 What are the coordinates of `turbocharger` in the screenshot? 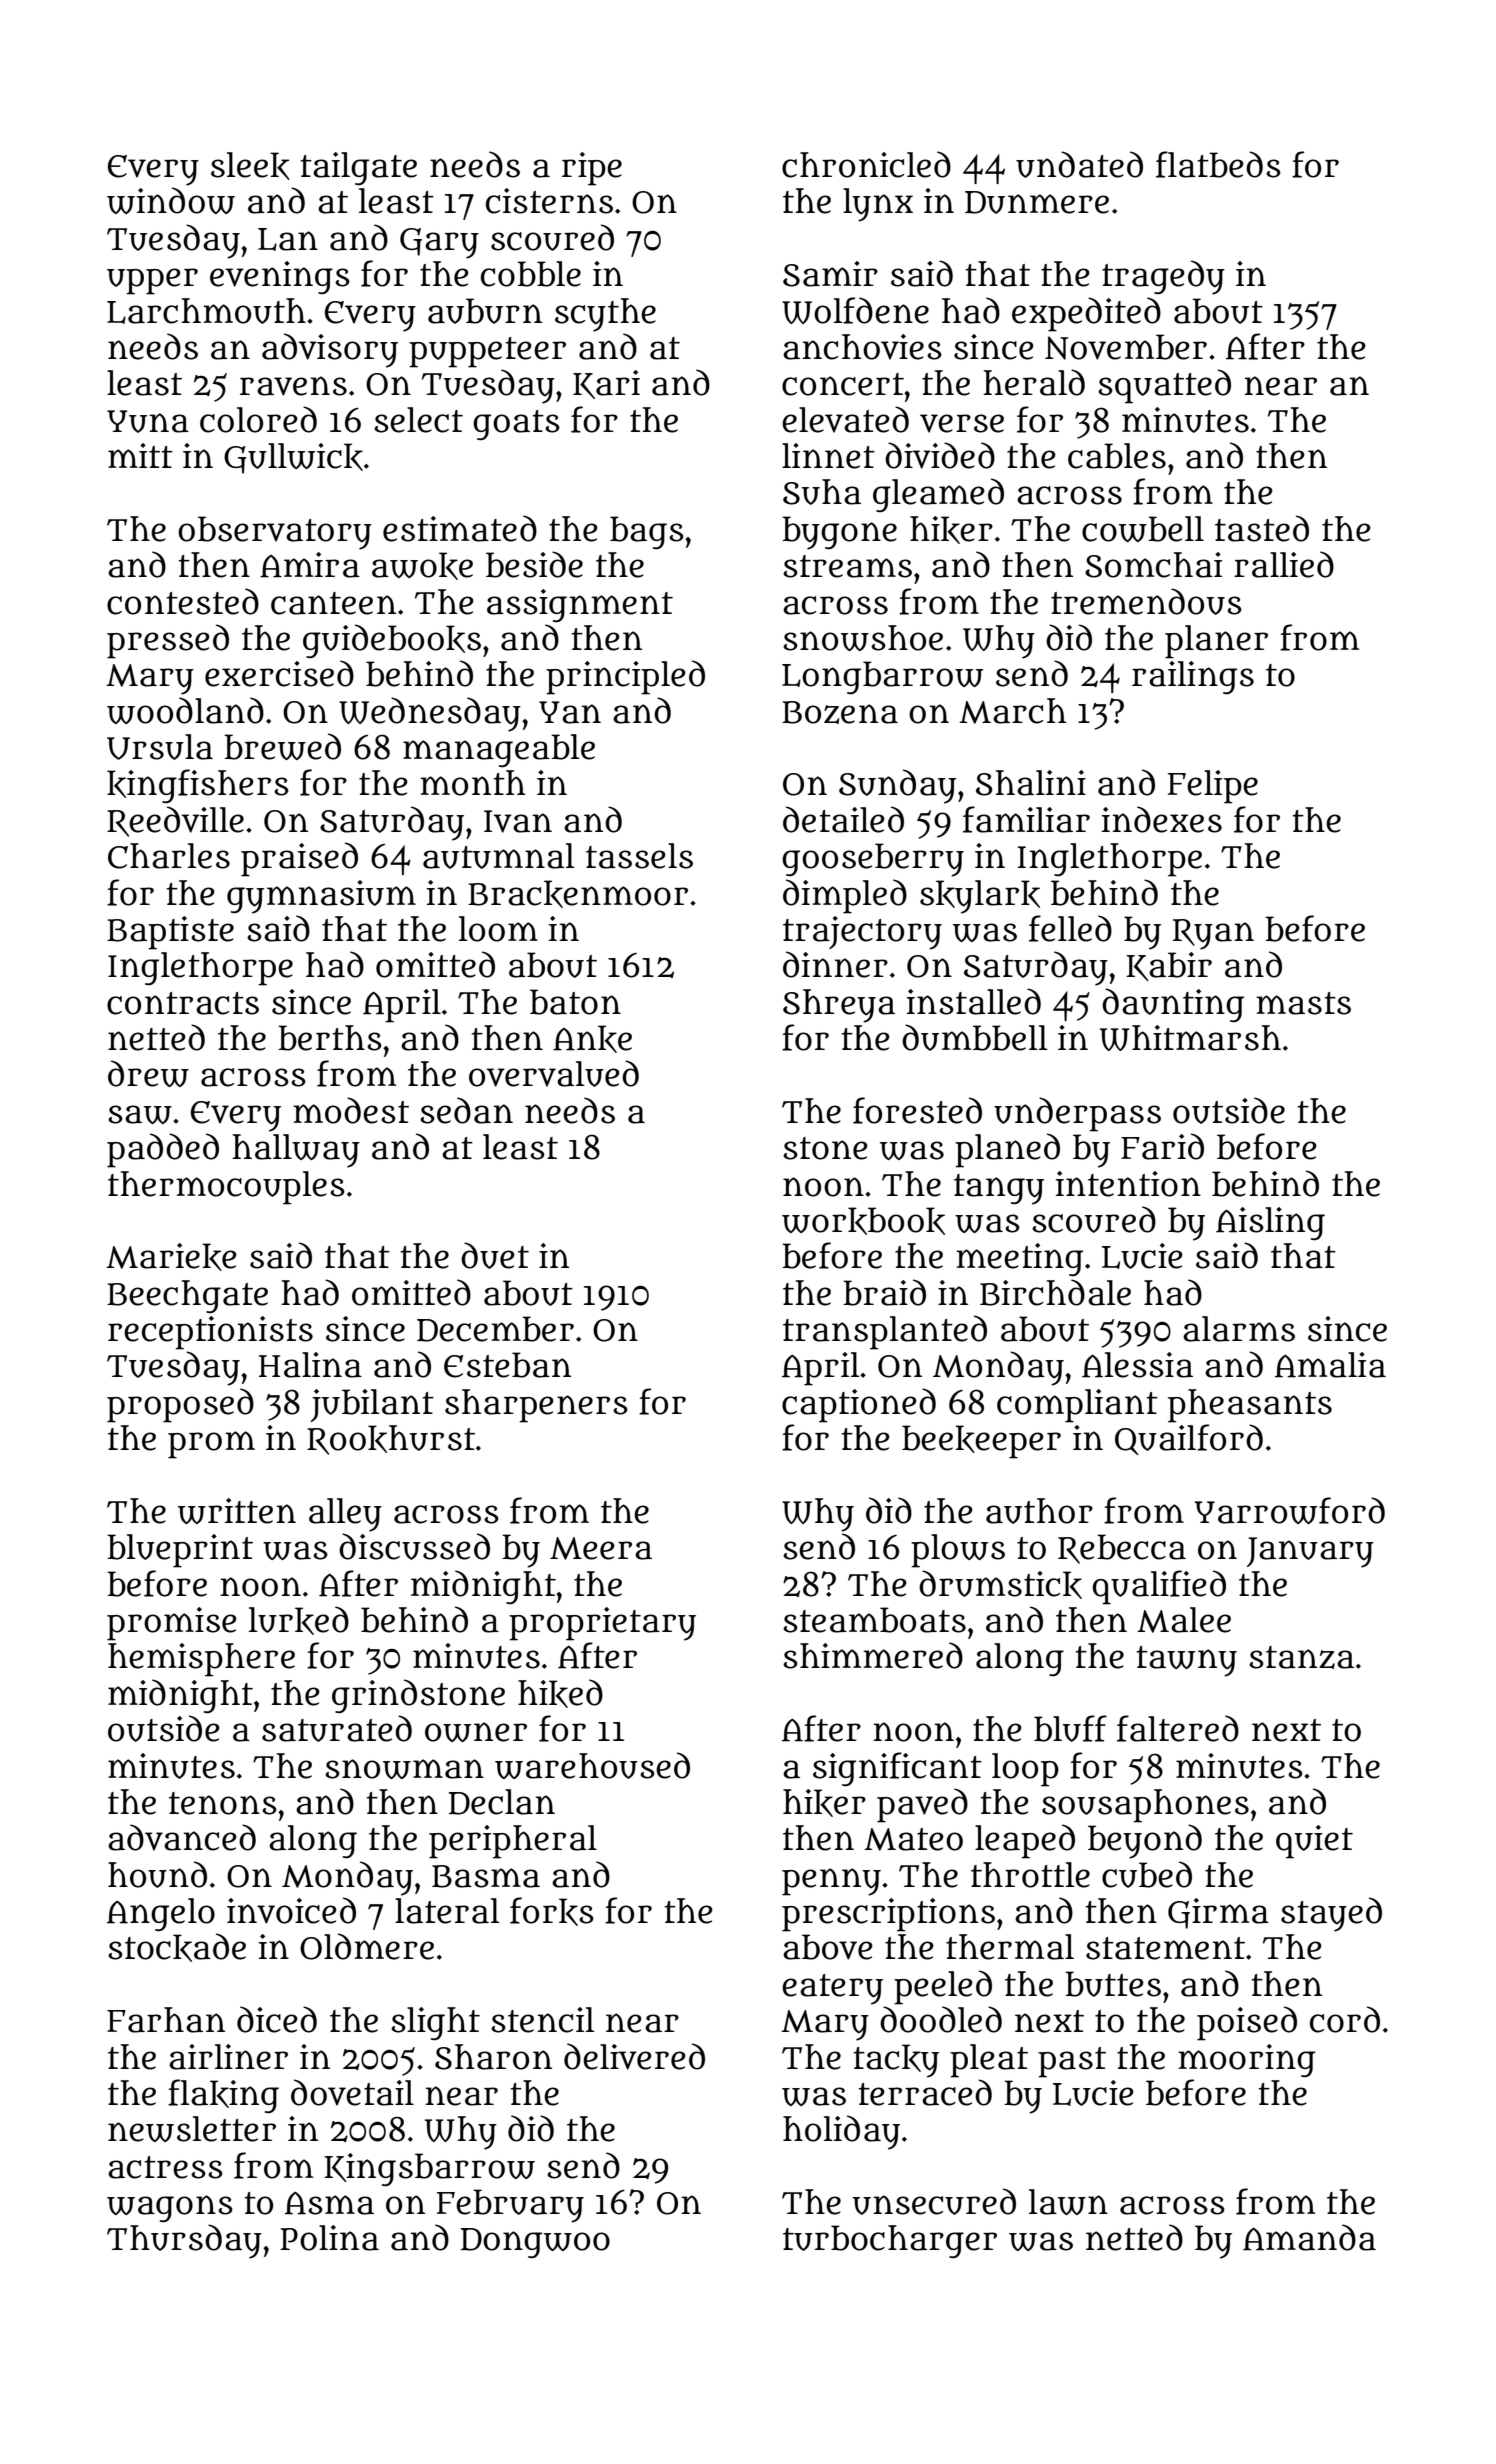 It's located at (890, 2241).
